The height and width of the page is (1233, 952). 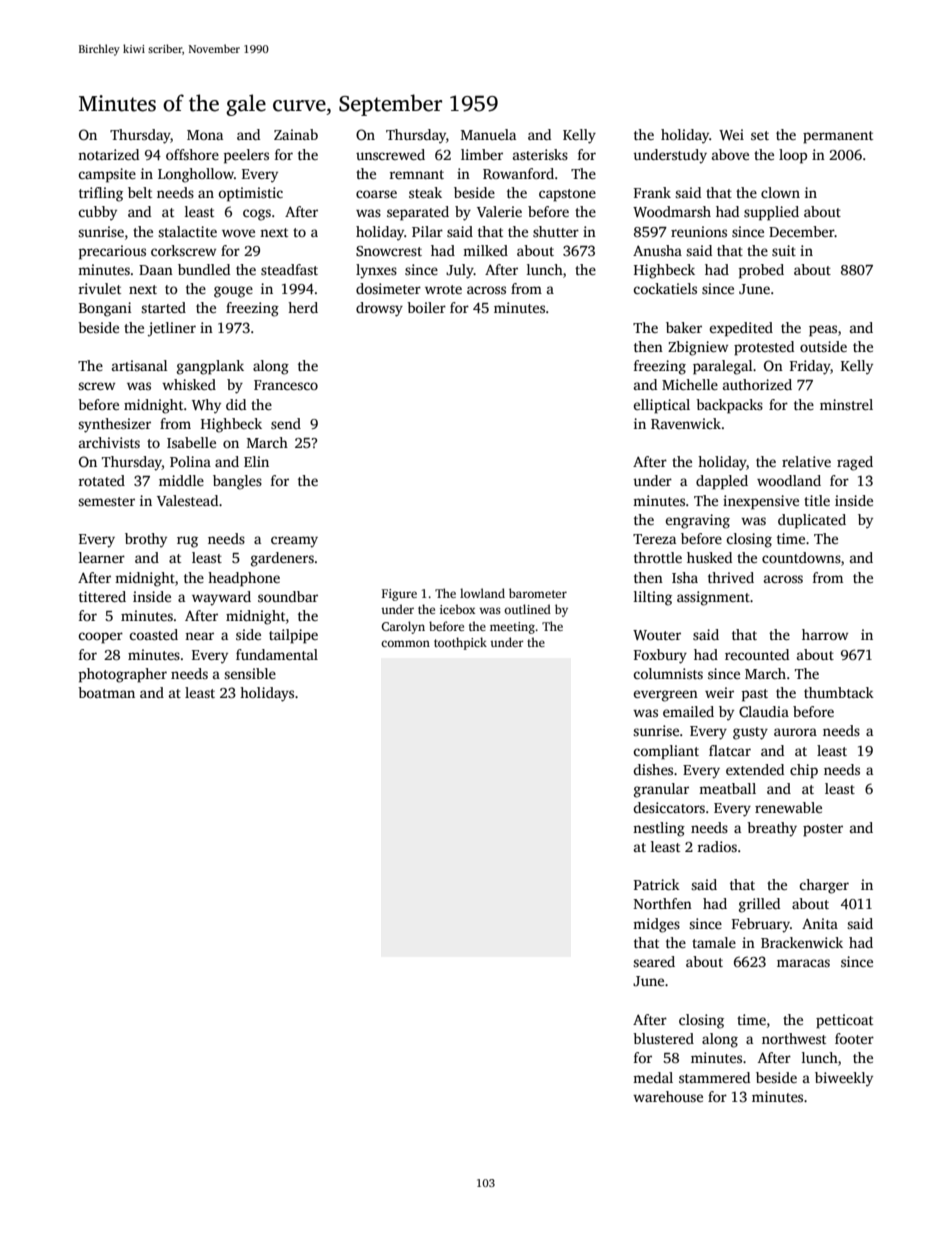 What do you see at coordinates (760, 135) in the page?
I see `set` at bounding box center [760, 135].
